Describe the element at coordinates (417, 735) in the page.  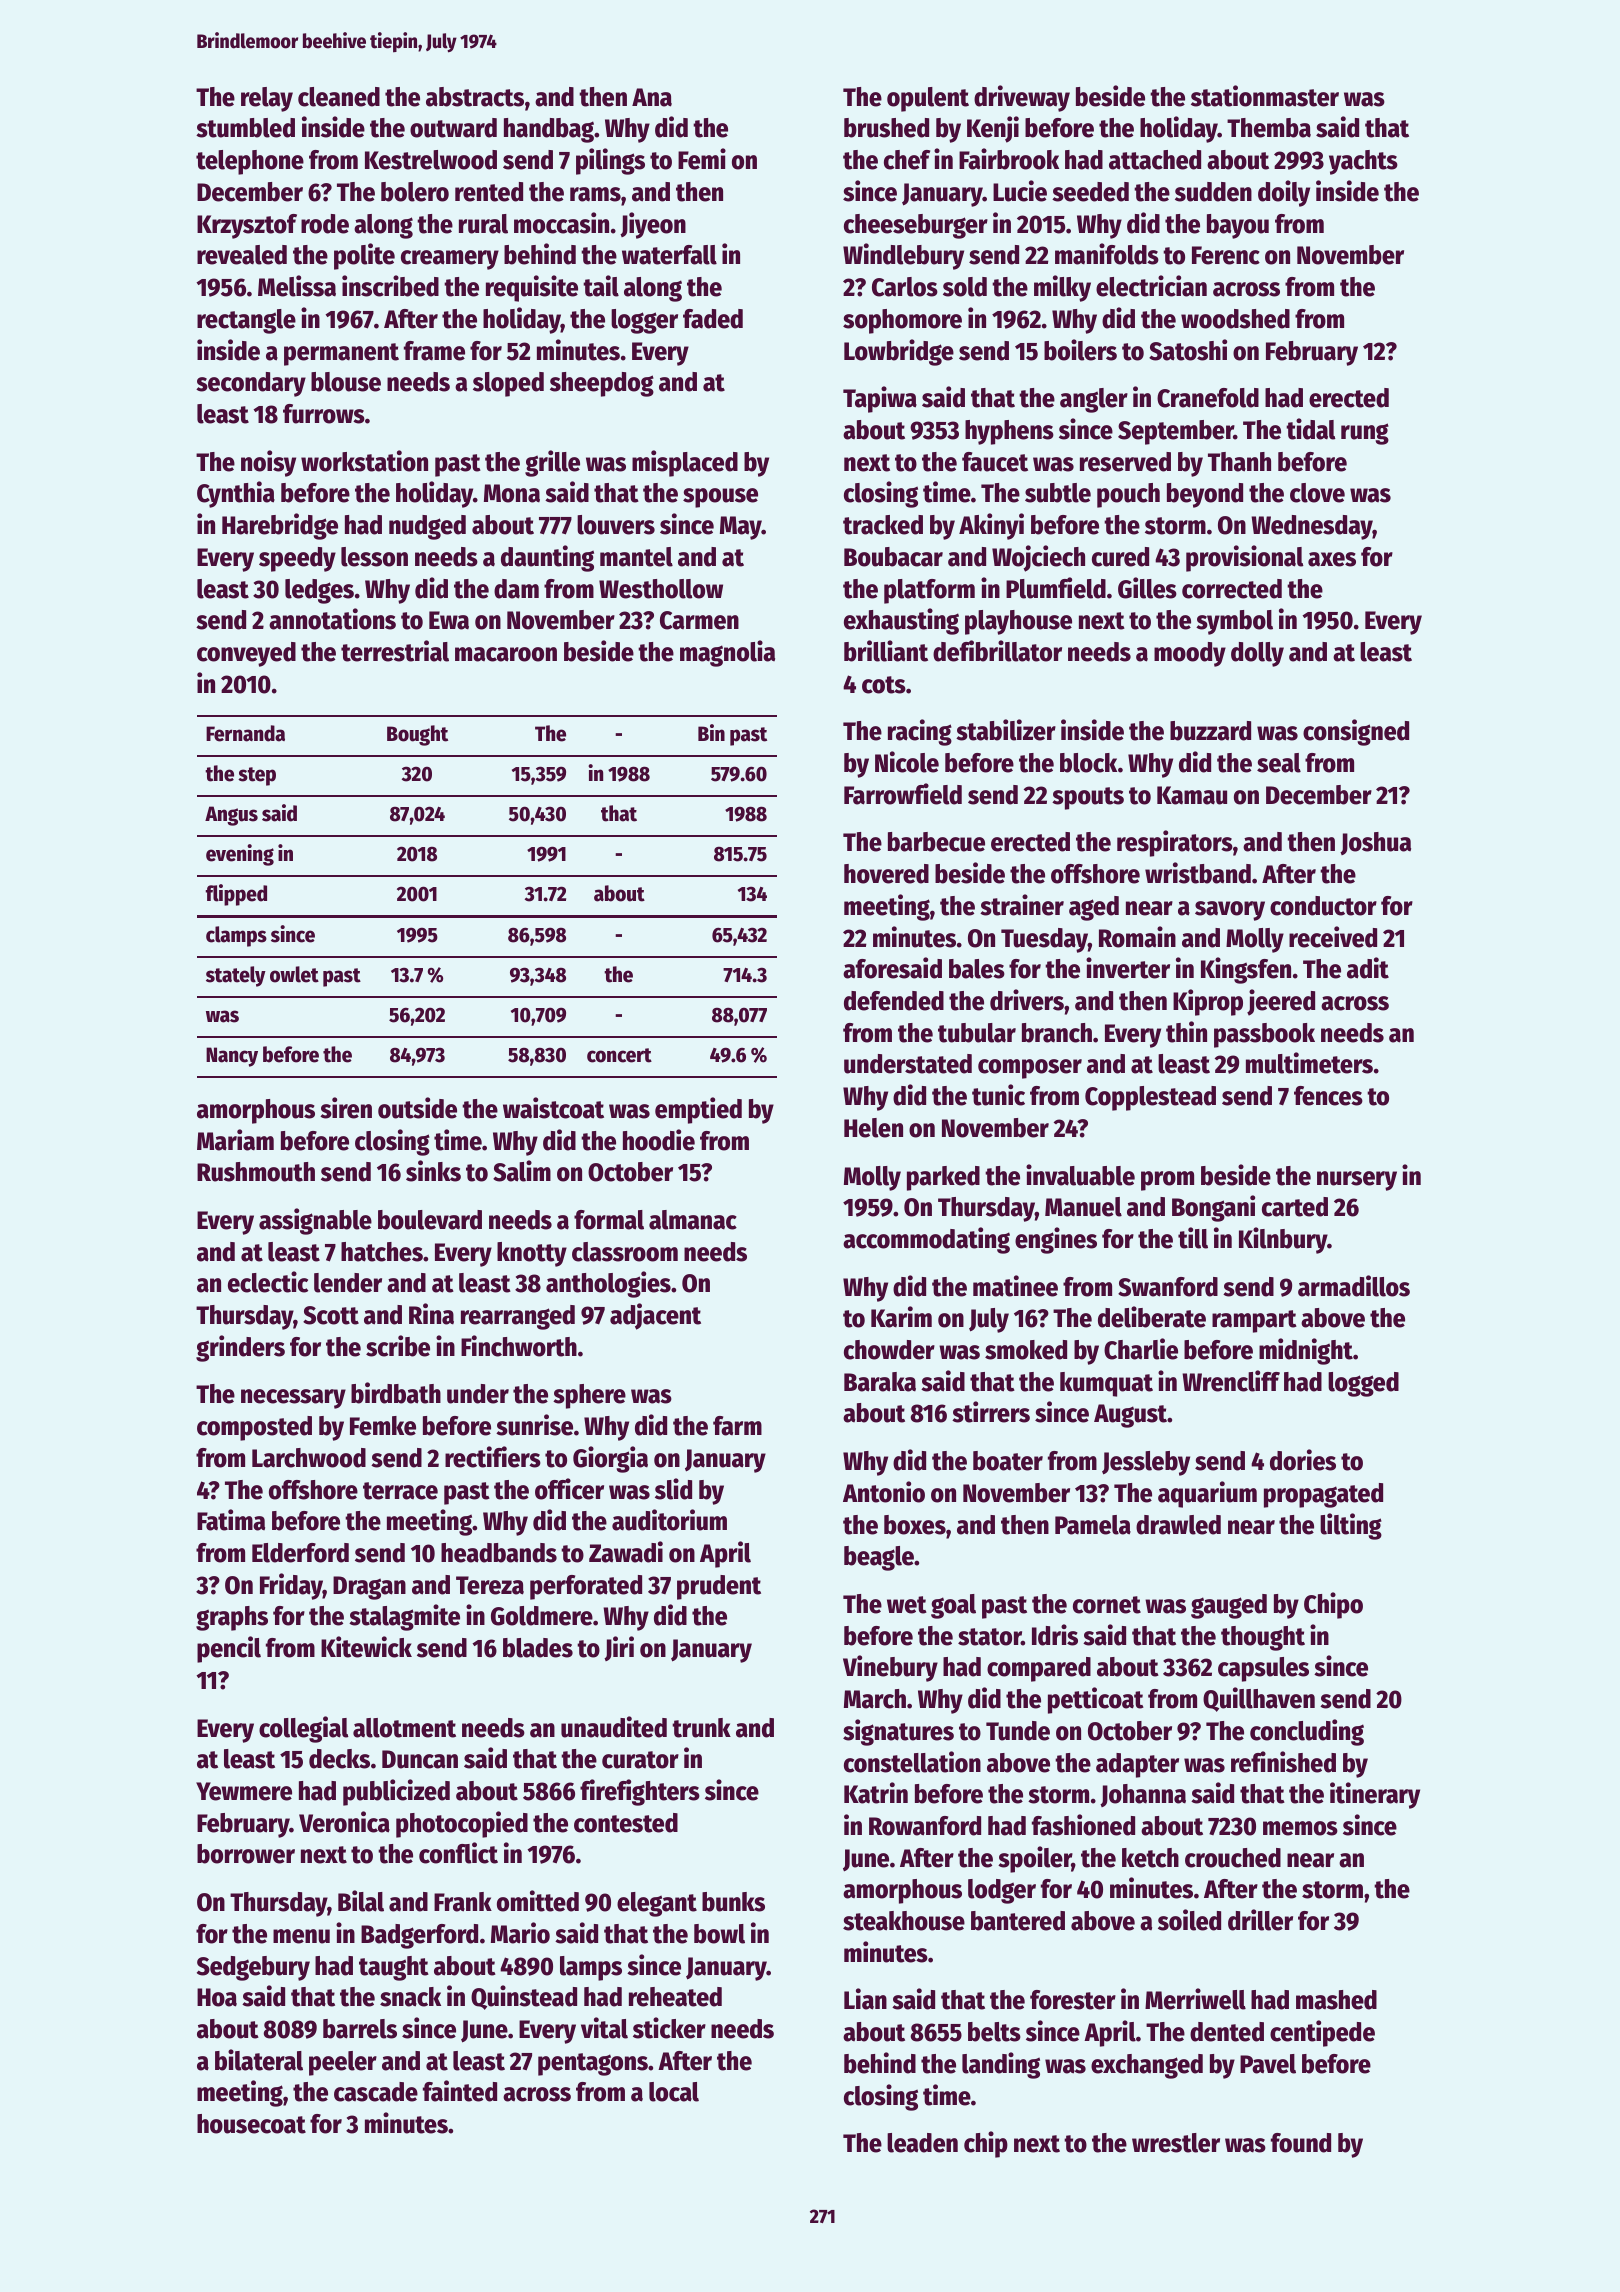
I see `Bought` at that location.
